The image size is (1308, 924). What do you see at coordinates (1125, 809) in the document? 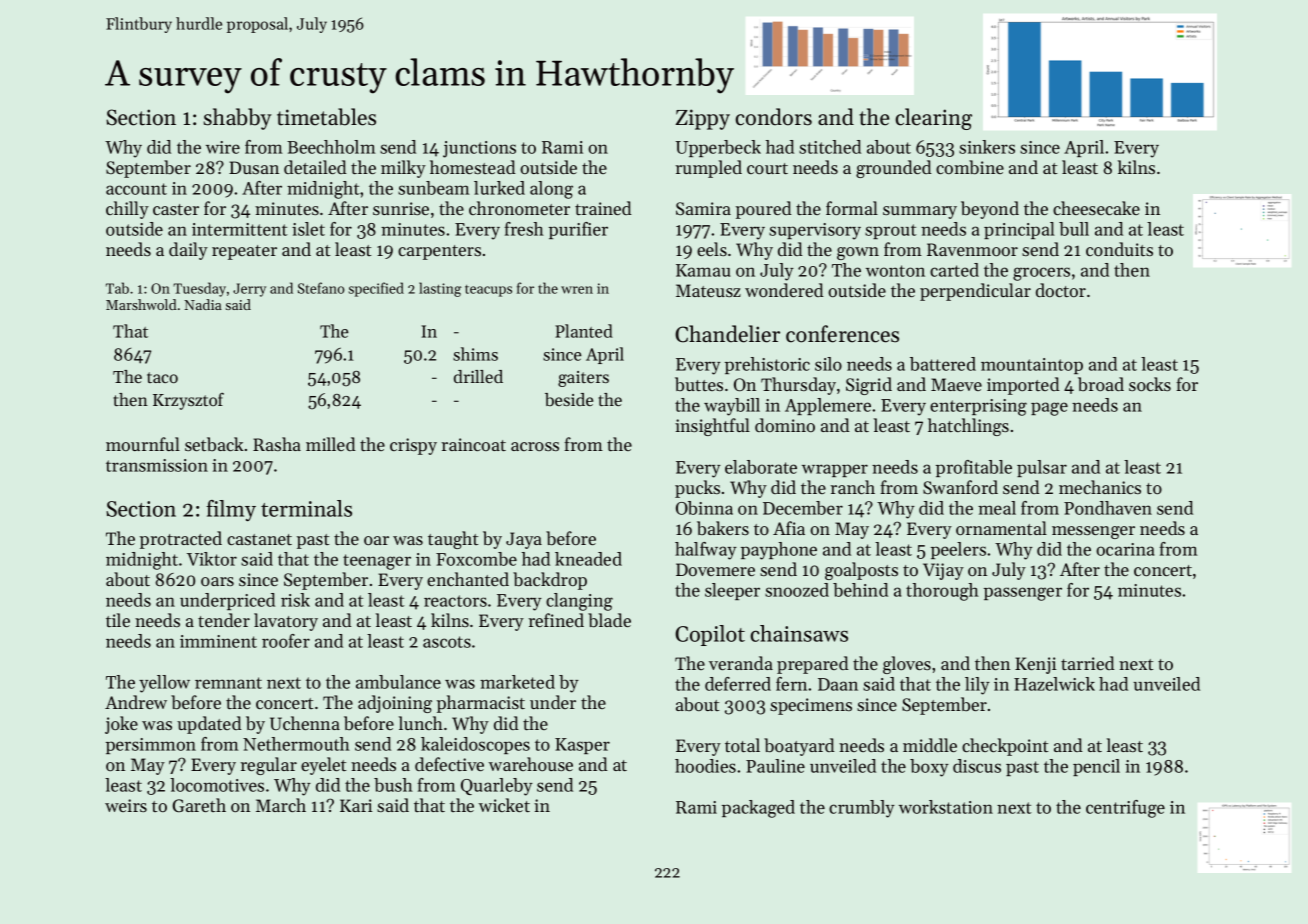
I see `centrifuge` at bounding box center [1125, 809].
